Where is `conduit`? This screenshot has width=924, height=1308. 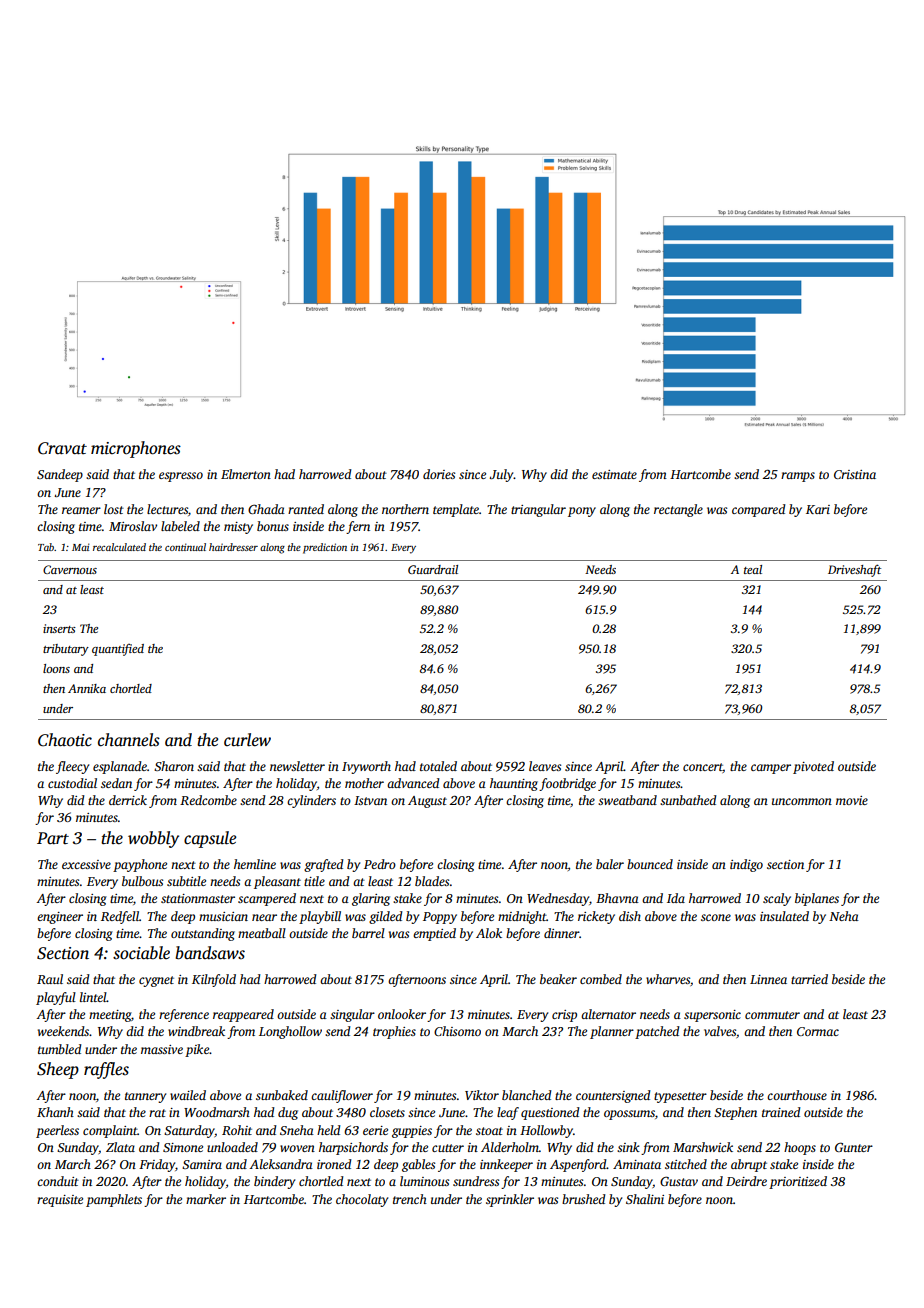
conduit is located at coordinates (58, 1181).
